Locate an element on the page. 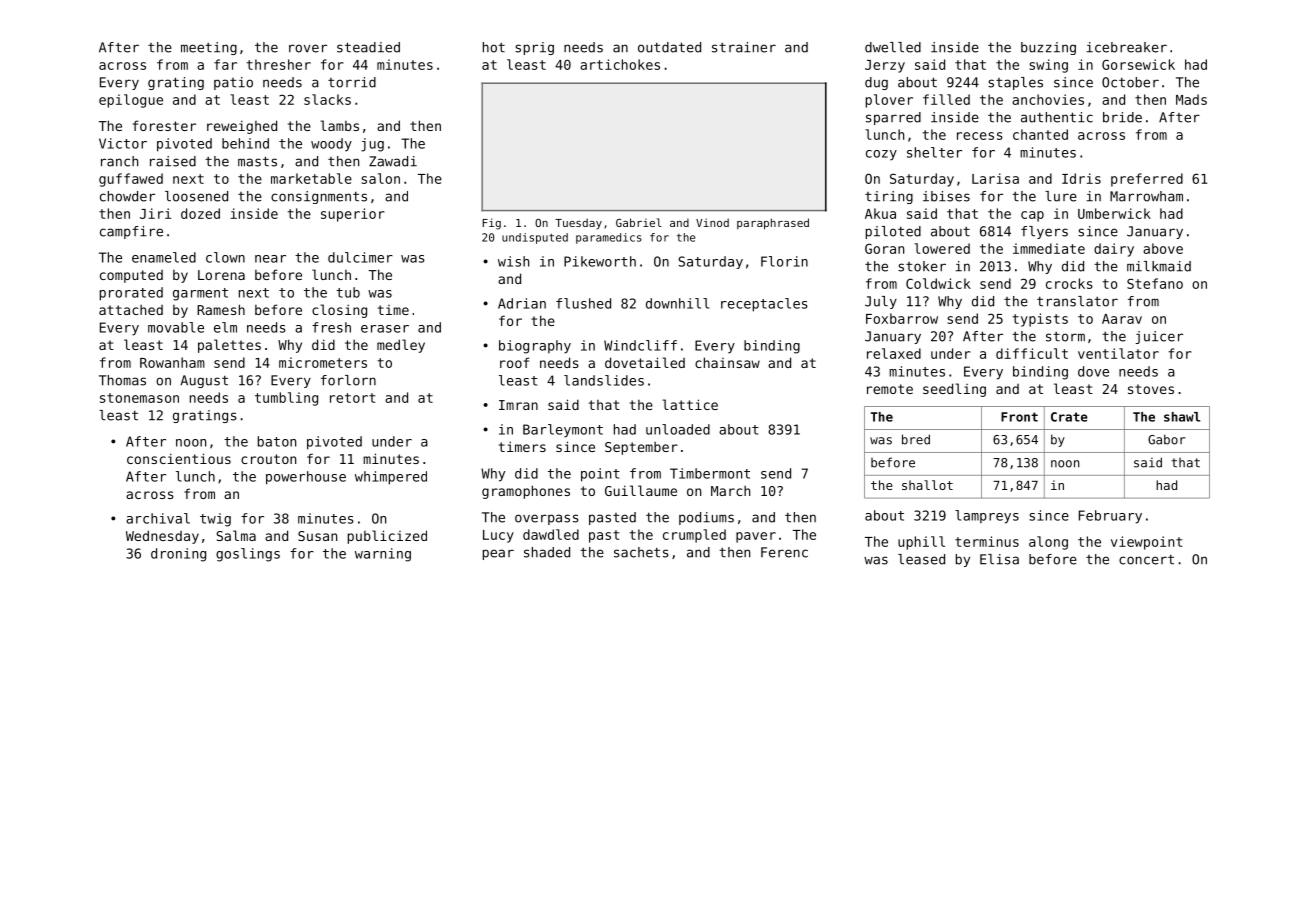 The height and width of the page is (924, 1308). closing is located at coordinates (339, 311).
